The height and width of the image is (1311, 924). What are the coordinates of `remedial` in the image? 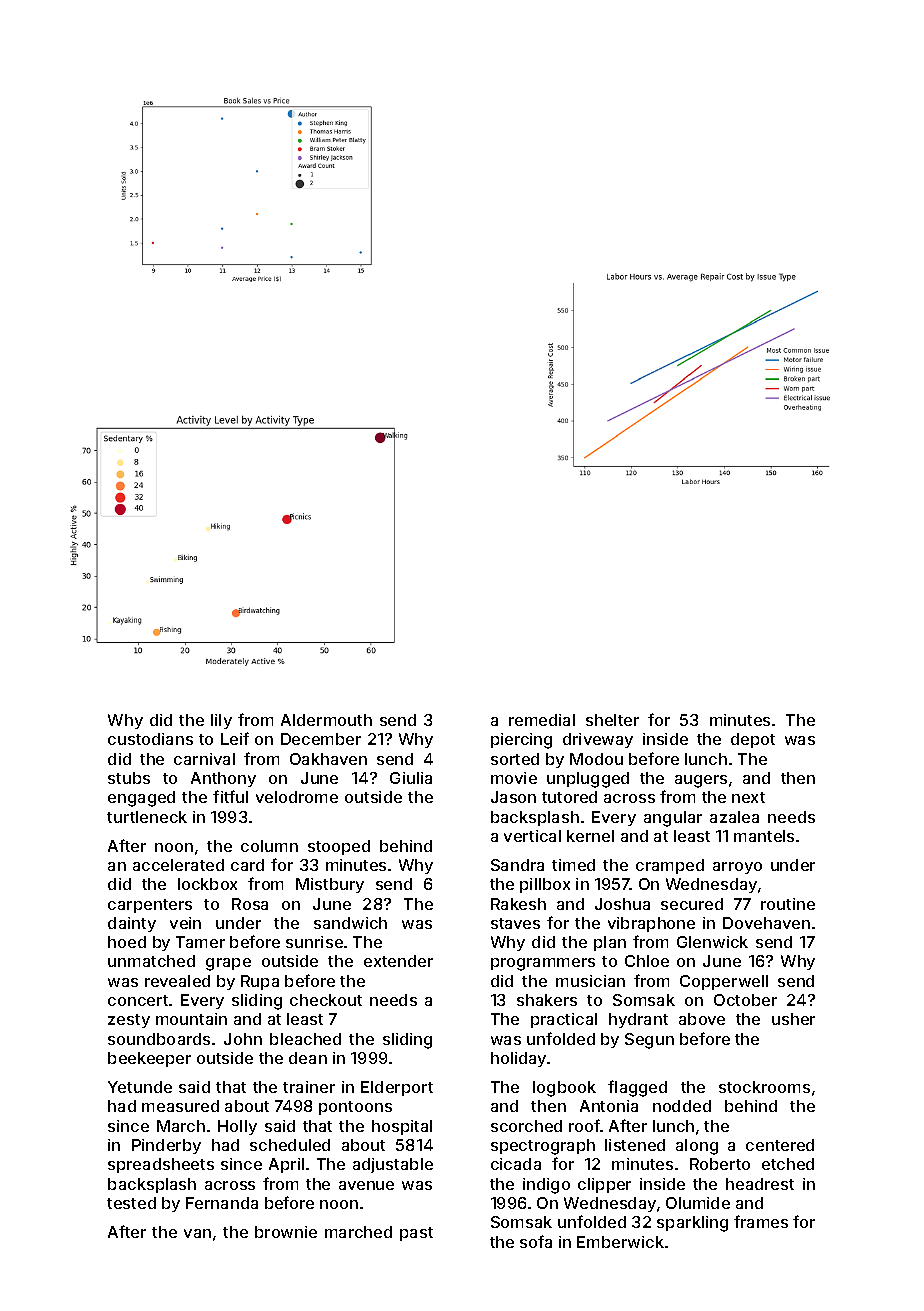 It's located at (542, 720).
